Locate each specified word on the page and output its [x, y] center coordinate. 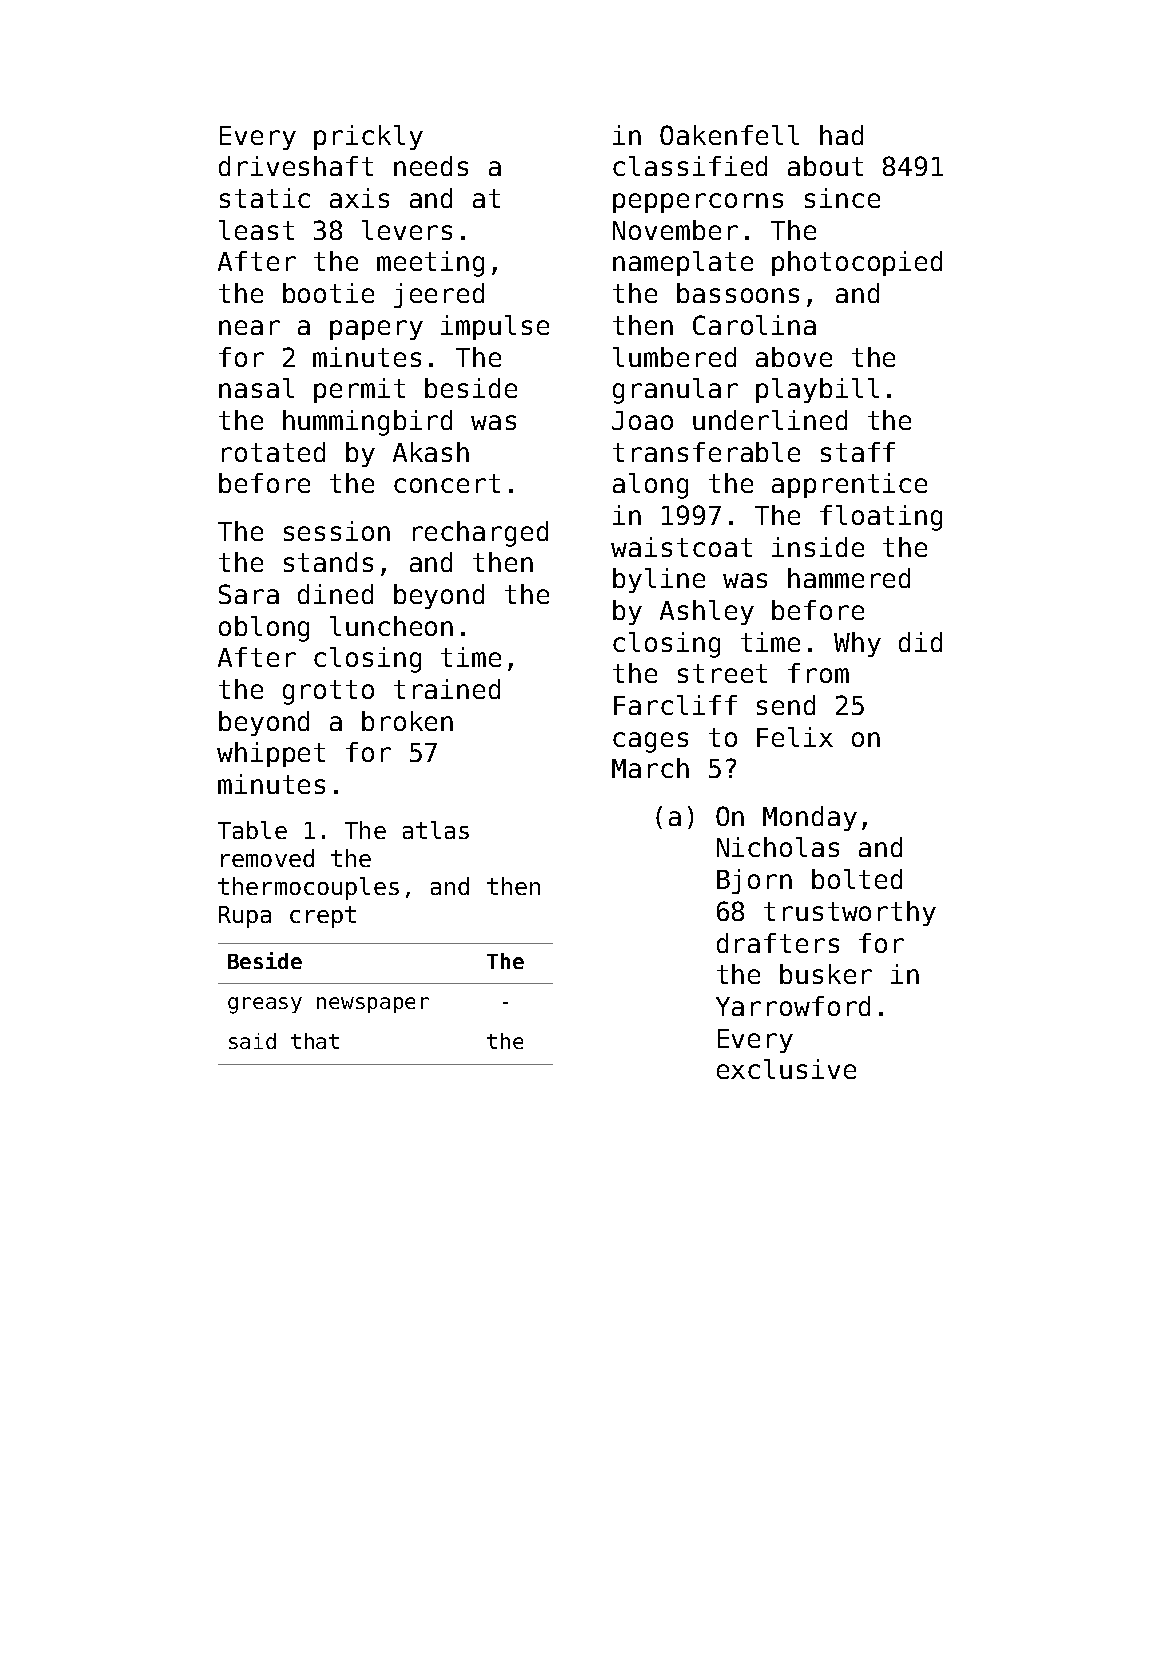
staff [858, 452]
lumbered [674, 357]
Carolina [754, 325]
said [252, 1041]
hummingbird [367, 423]
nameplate [683, 263]
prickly [368, 137]
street [722, 673]
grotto [328, 692]
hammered [849, 578]
